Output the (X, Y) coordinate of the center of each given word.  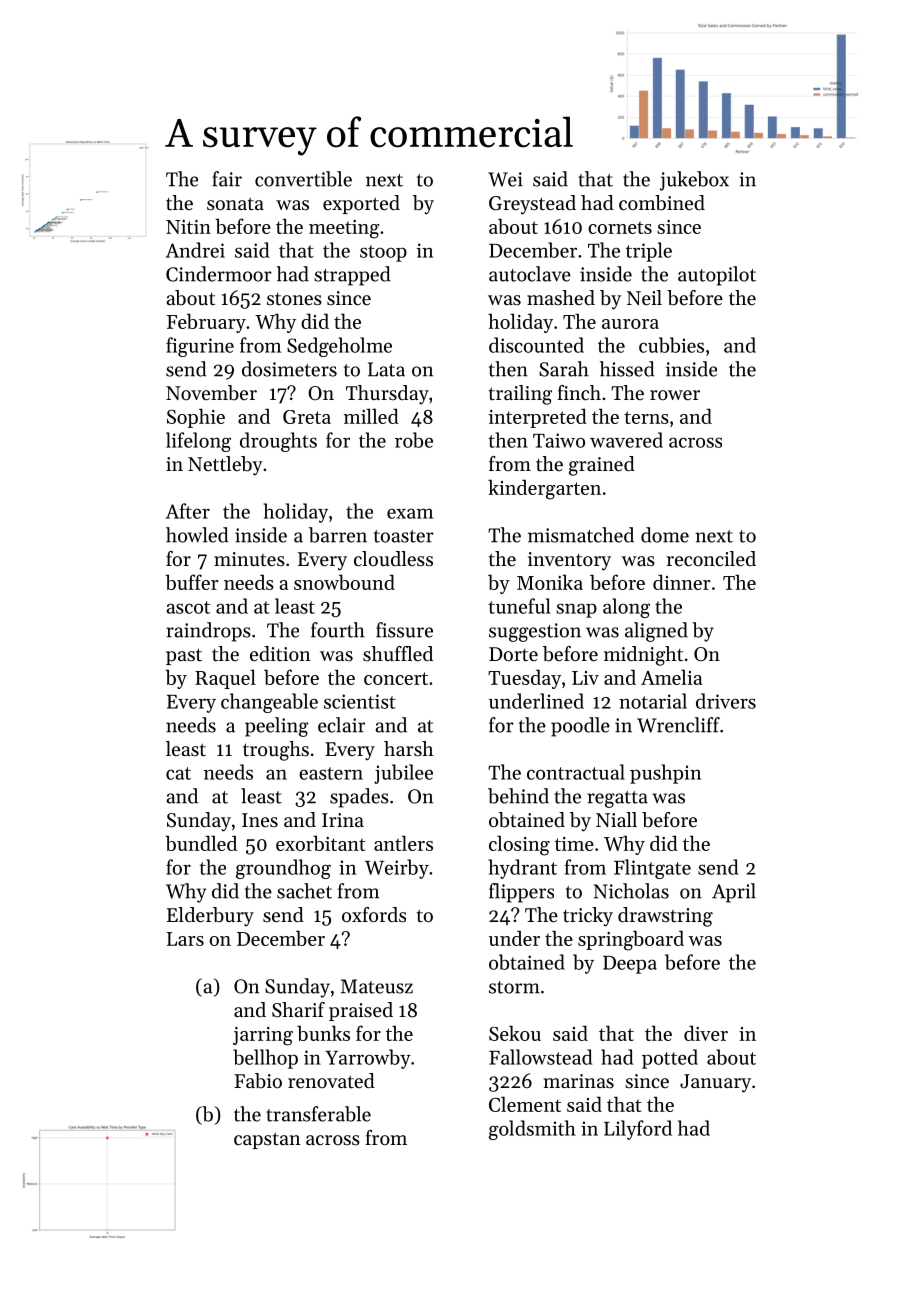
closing (519, 845)
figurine (200, 347)
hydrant (523, 869)
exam (410, 513)
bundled (201, 843)
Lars (185, 939)
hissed (627, 369)
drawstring (665, 917)
